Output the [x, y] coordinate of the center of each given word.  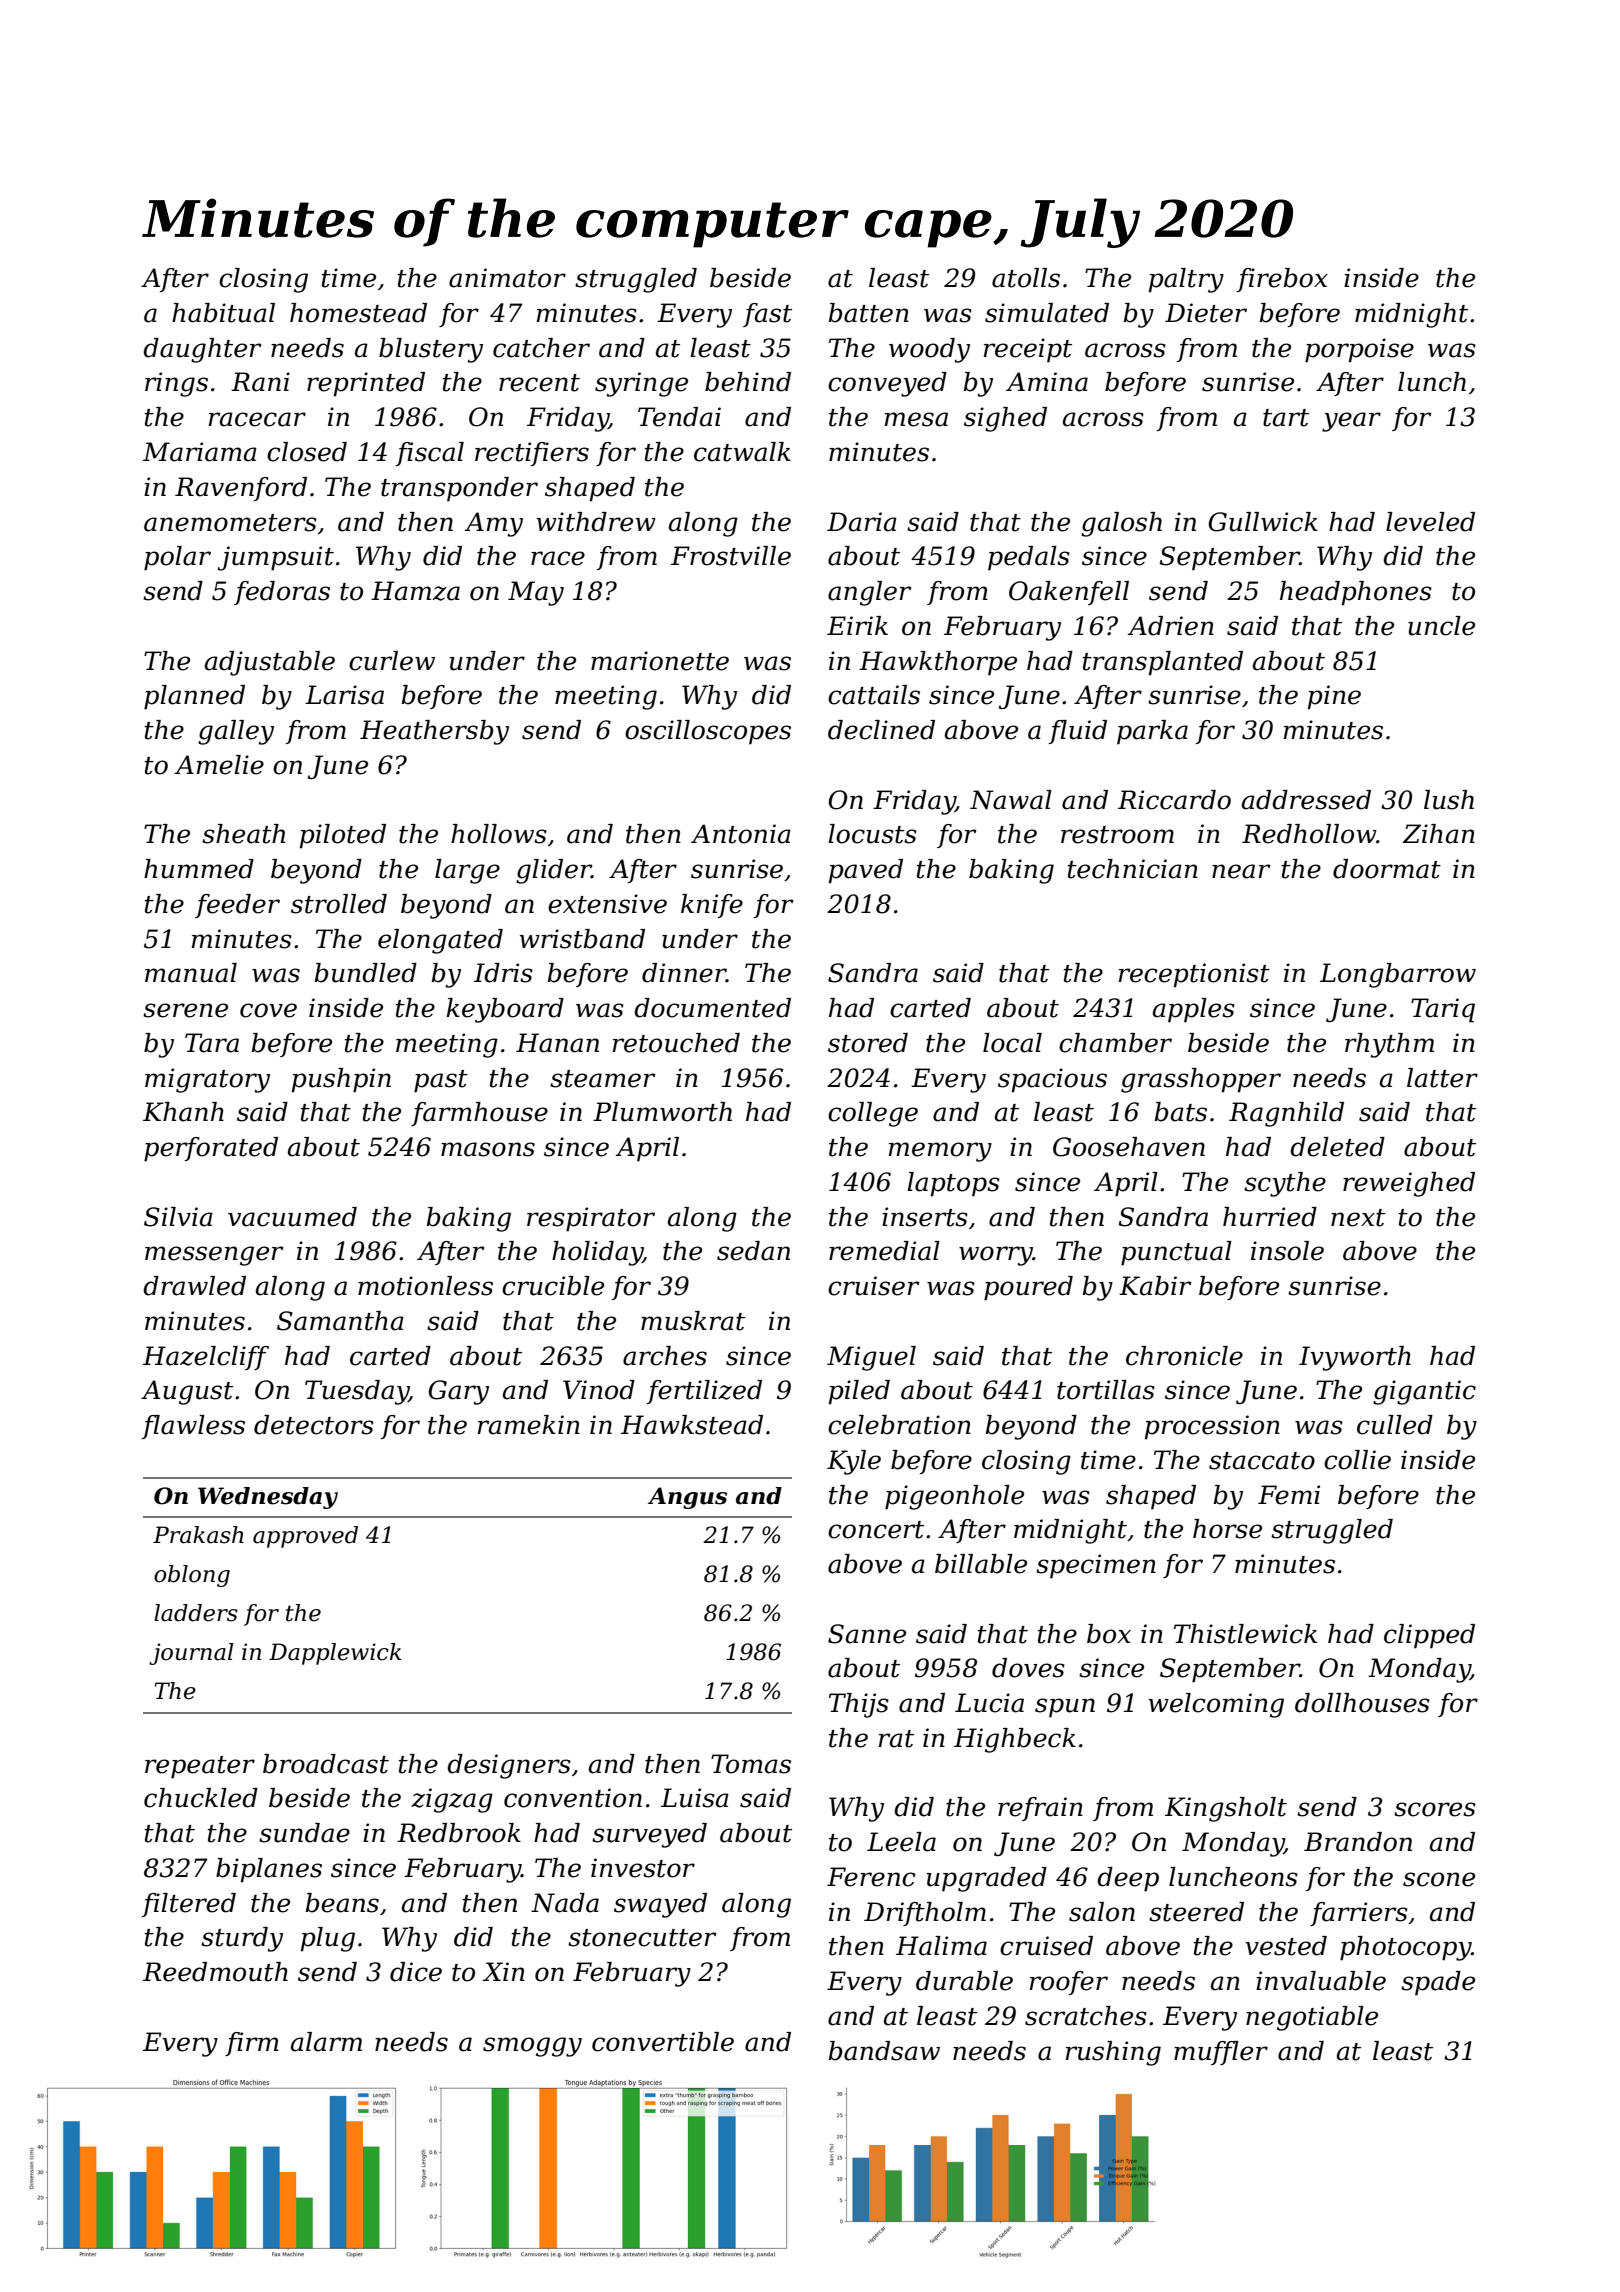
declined [881, 730]
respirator [591, 1219]
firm [252, 2044]
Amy [493, 524]
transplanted [1163, 663]
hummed [199, 869]
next [1358, 1218]
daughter [202, 350]
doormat [1387, 869]
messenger [214, 1256]
